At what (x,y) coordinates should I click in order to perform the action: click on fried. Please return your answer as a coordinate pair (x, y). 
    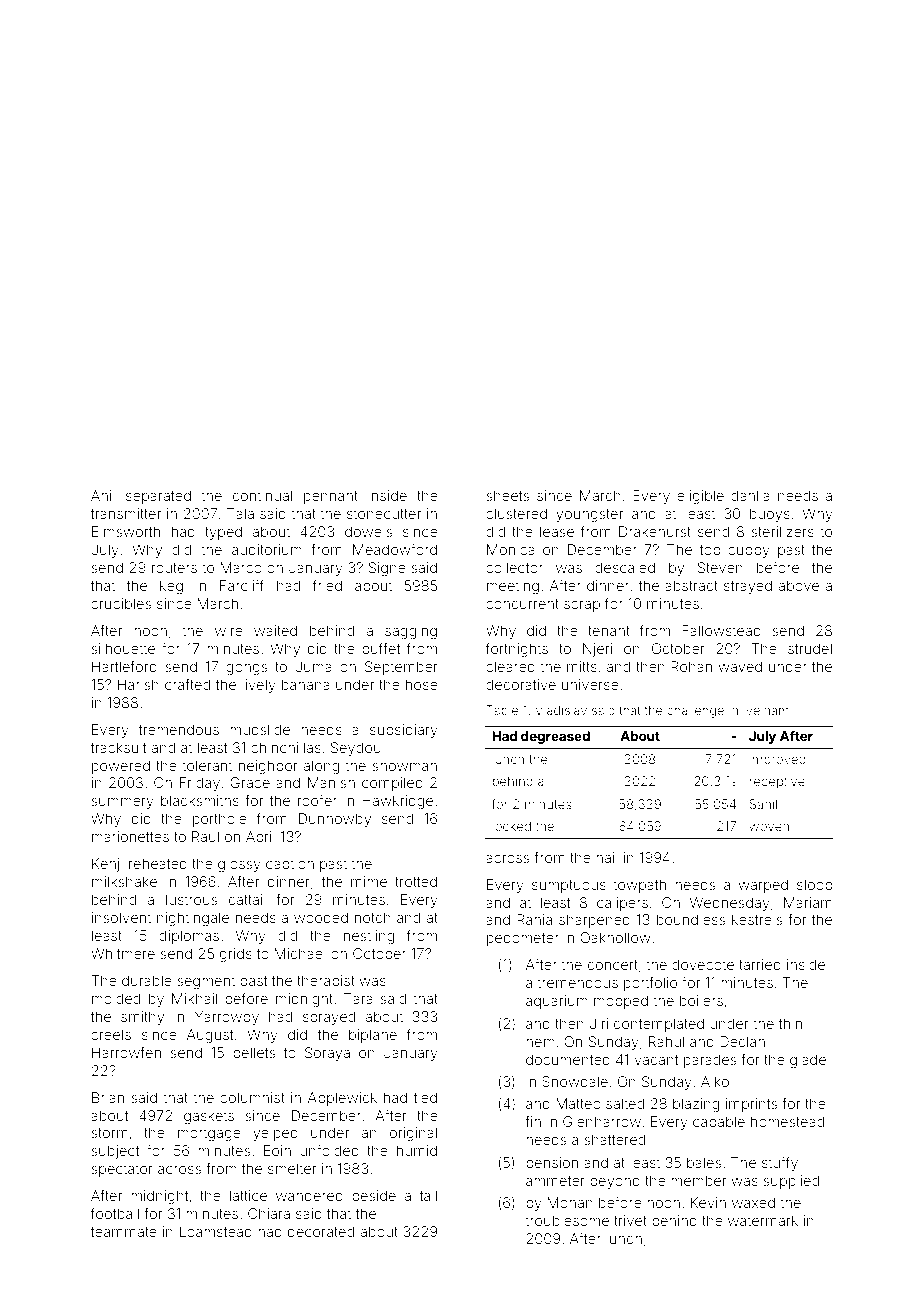
    Looking at the image, I should click on (327, 585).
